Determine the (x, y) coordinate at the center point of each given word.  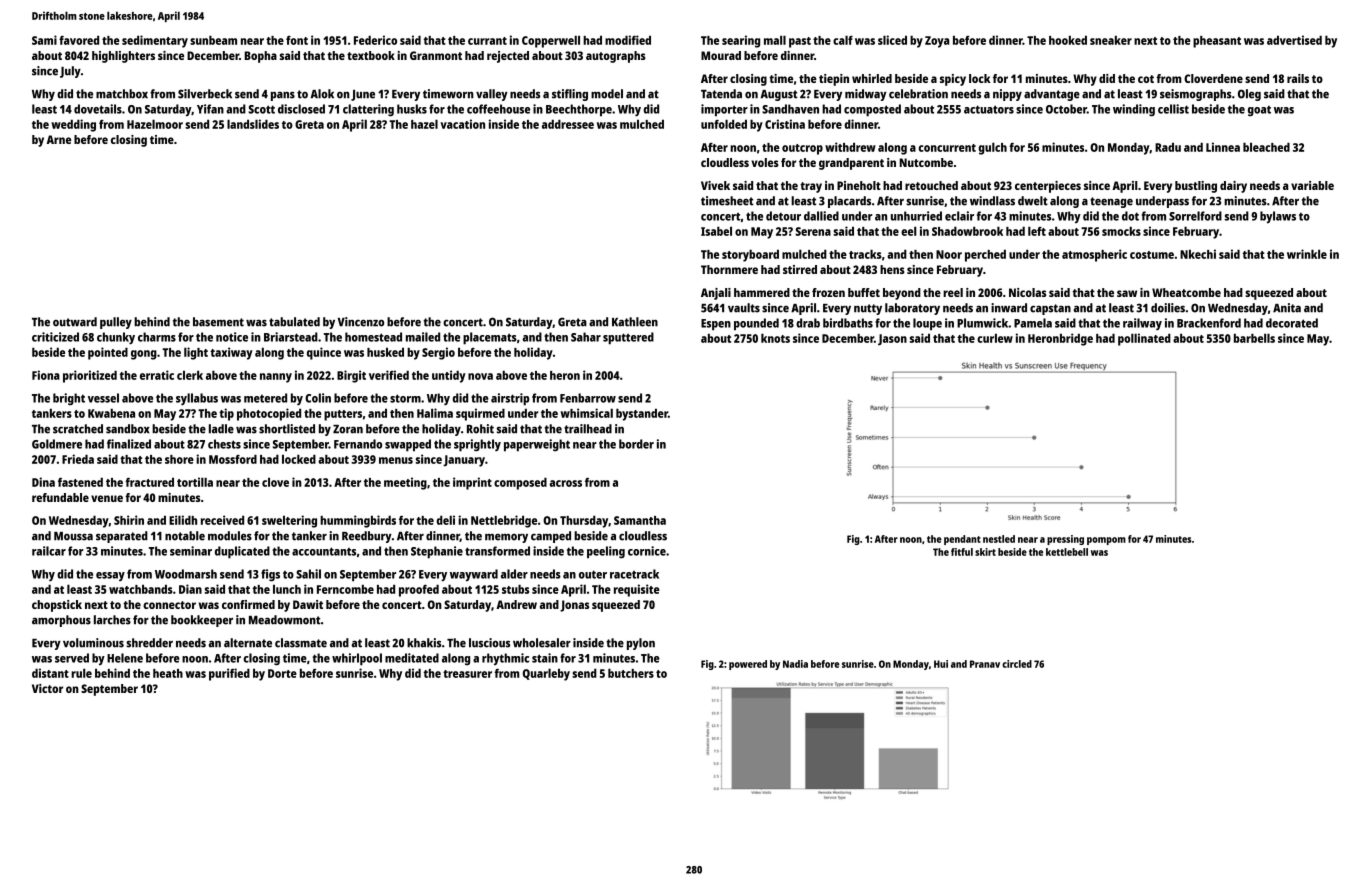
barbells (1254, 338)
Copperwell (551, 41)
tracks (865, 254)
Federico (375, 40)
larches (112, 620)
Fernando (358, 444)
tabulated (294, 322)
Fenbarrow (588, 398)
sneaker (1111, 40)
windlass (992, 201)
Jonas (574, 606)
